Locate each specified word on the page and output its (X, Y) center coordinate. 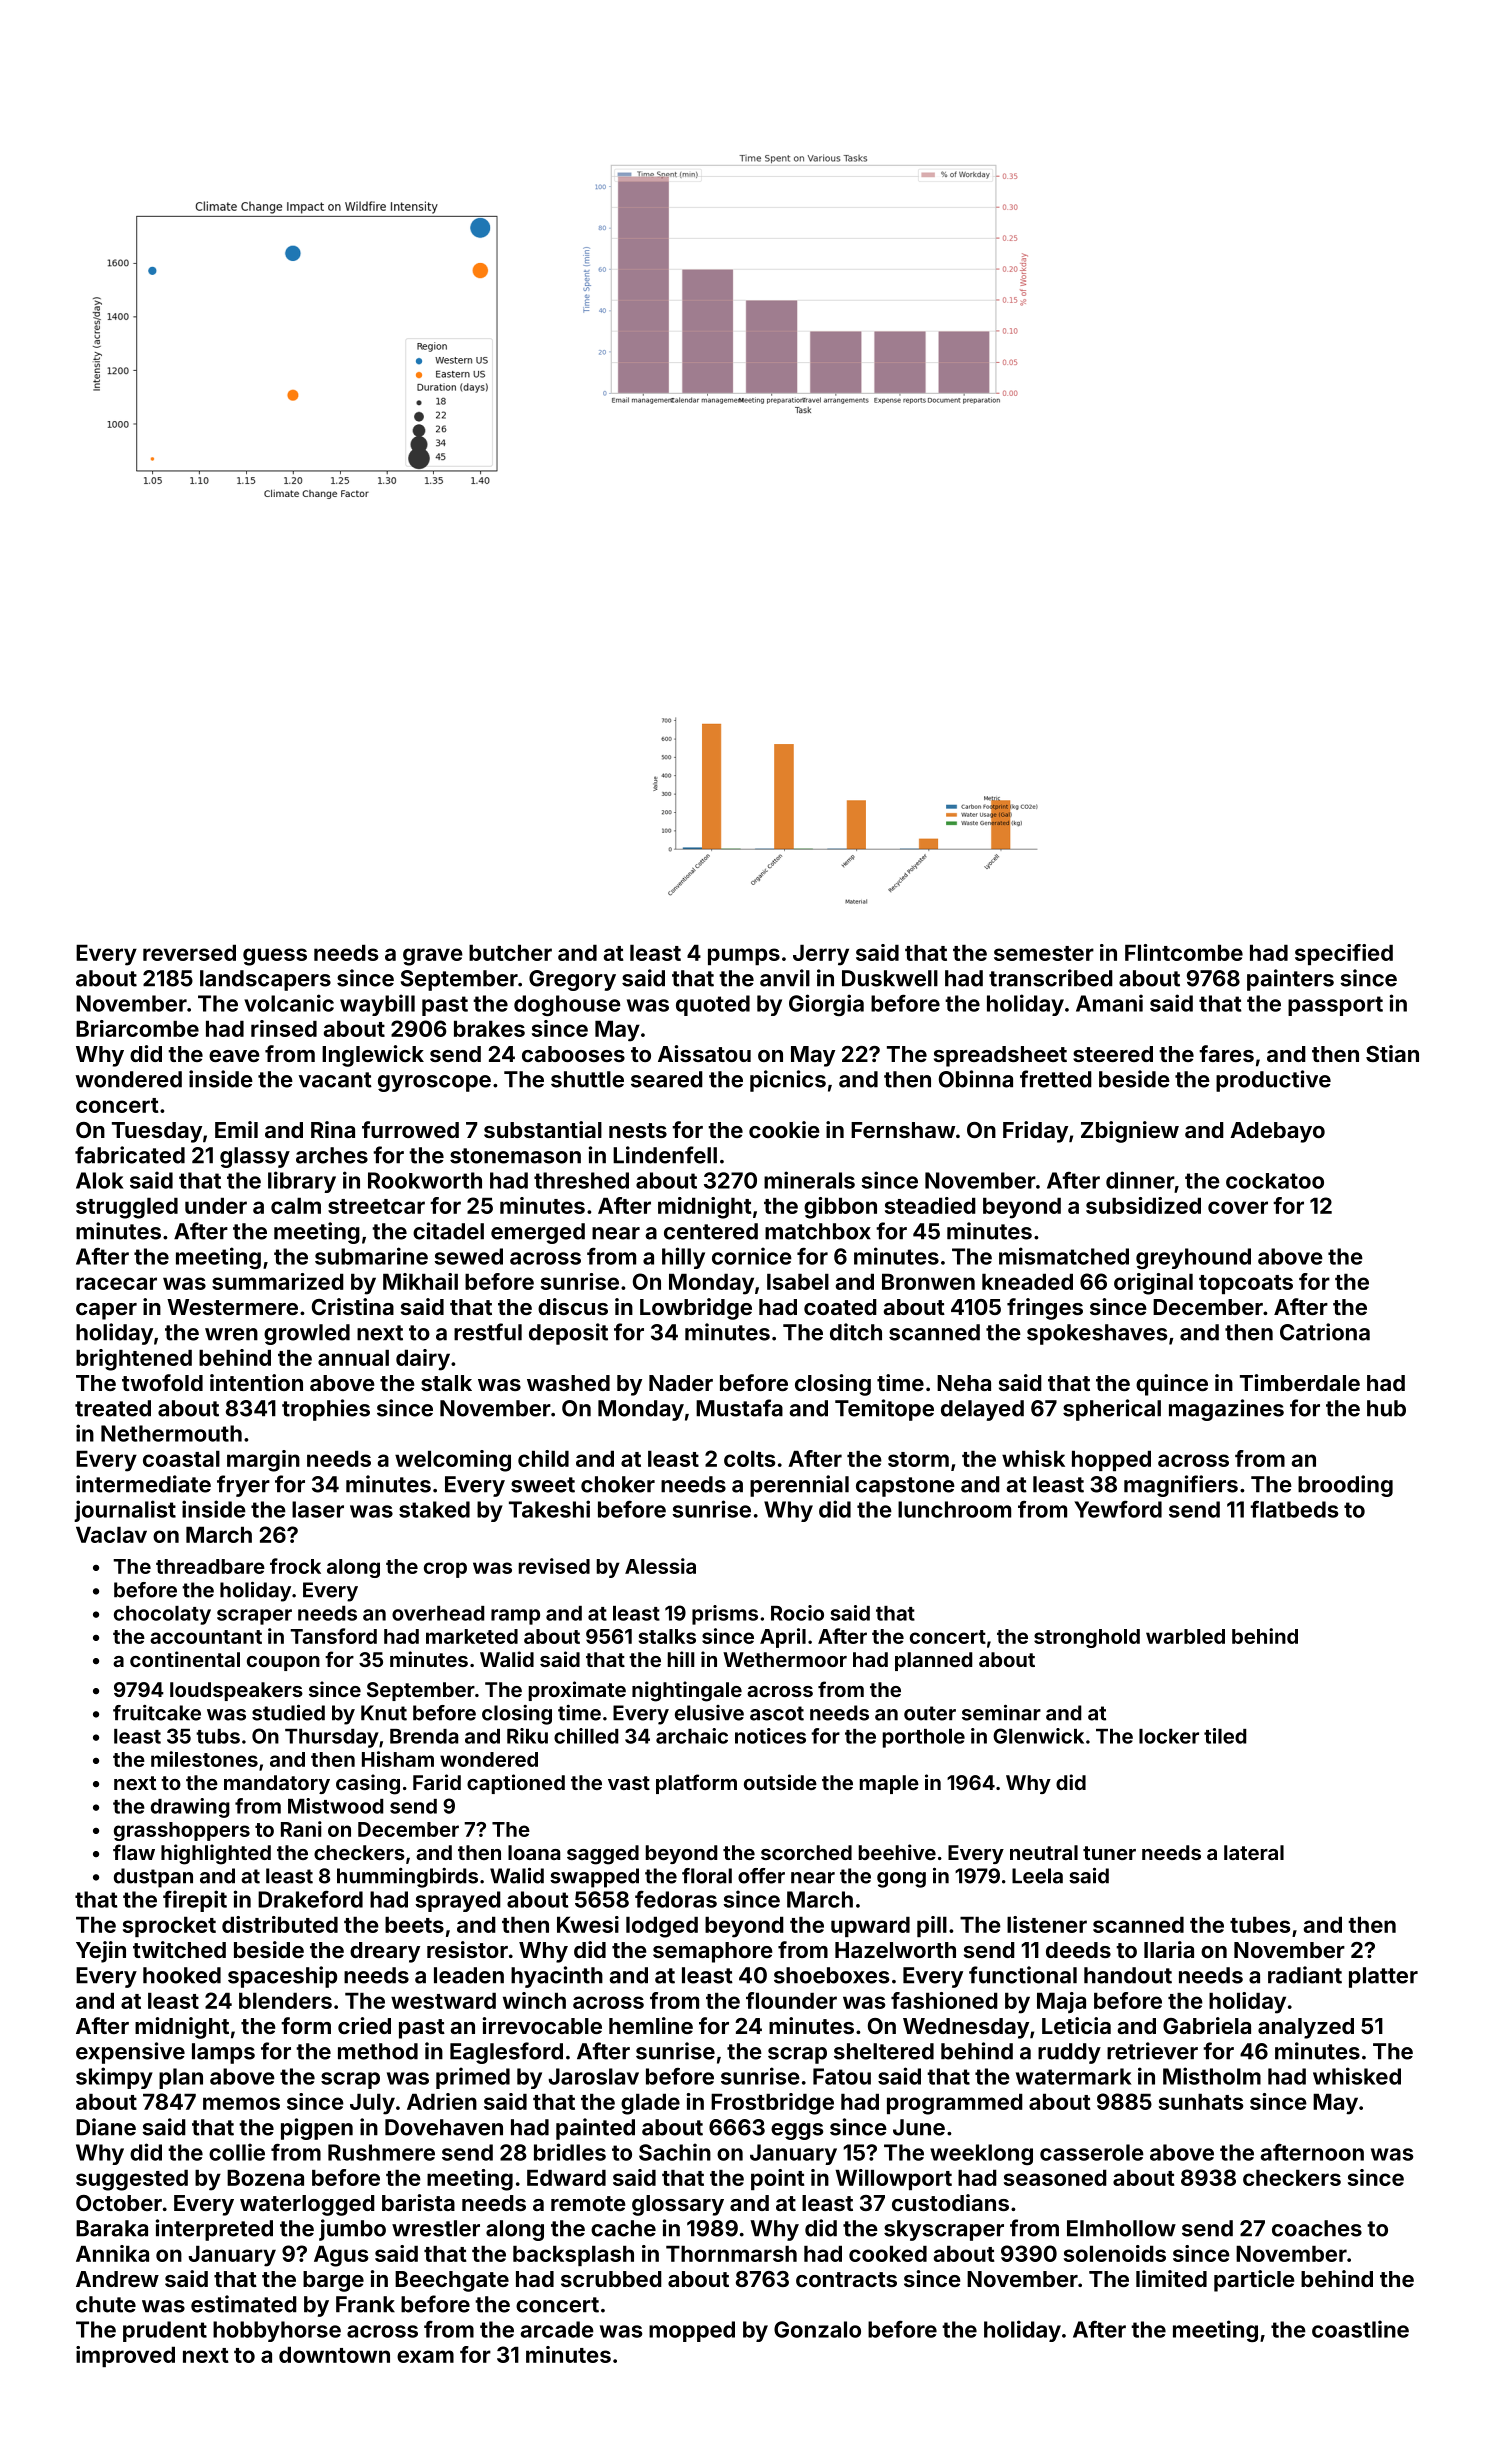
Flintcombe (1184, 952)
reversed (189, 952)
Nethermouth (171, 1433)
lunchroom (954, 1509)
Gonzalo (817, 2329)
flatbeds (1294, 1509)
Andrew (117, 2279)
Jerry (821, 955)
